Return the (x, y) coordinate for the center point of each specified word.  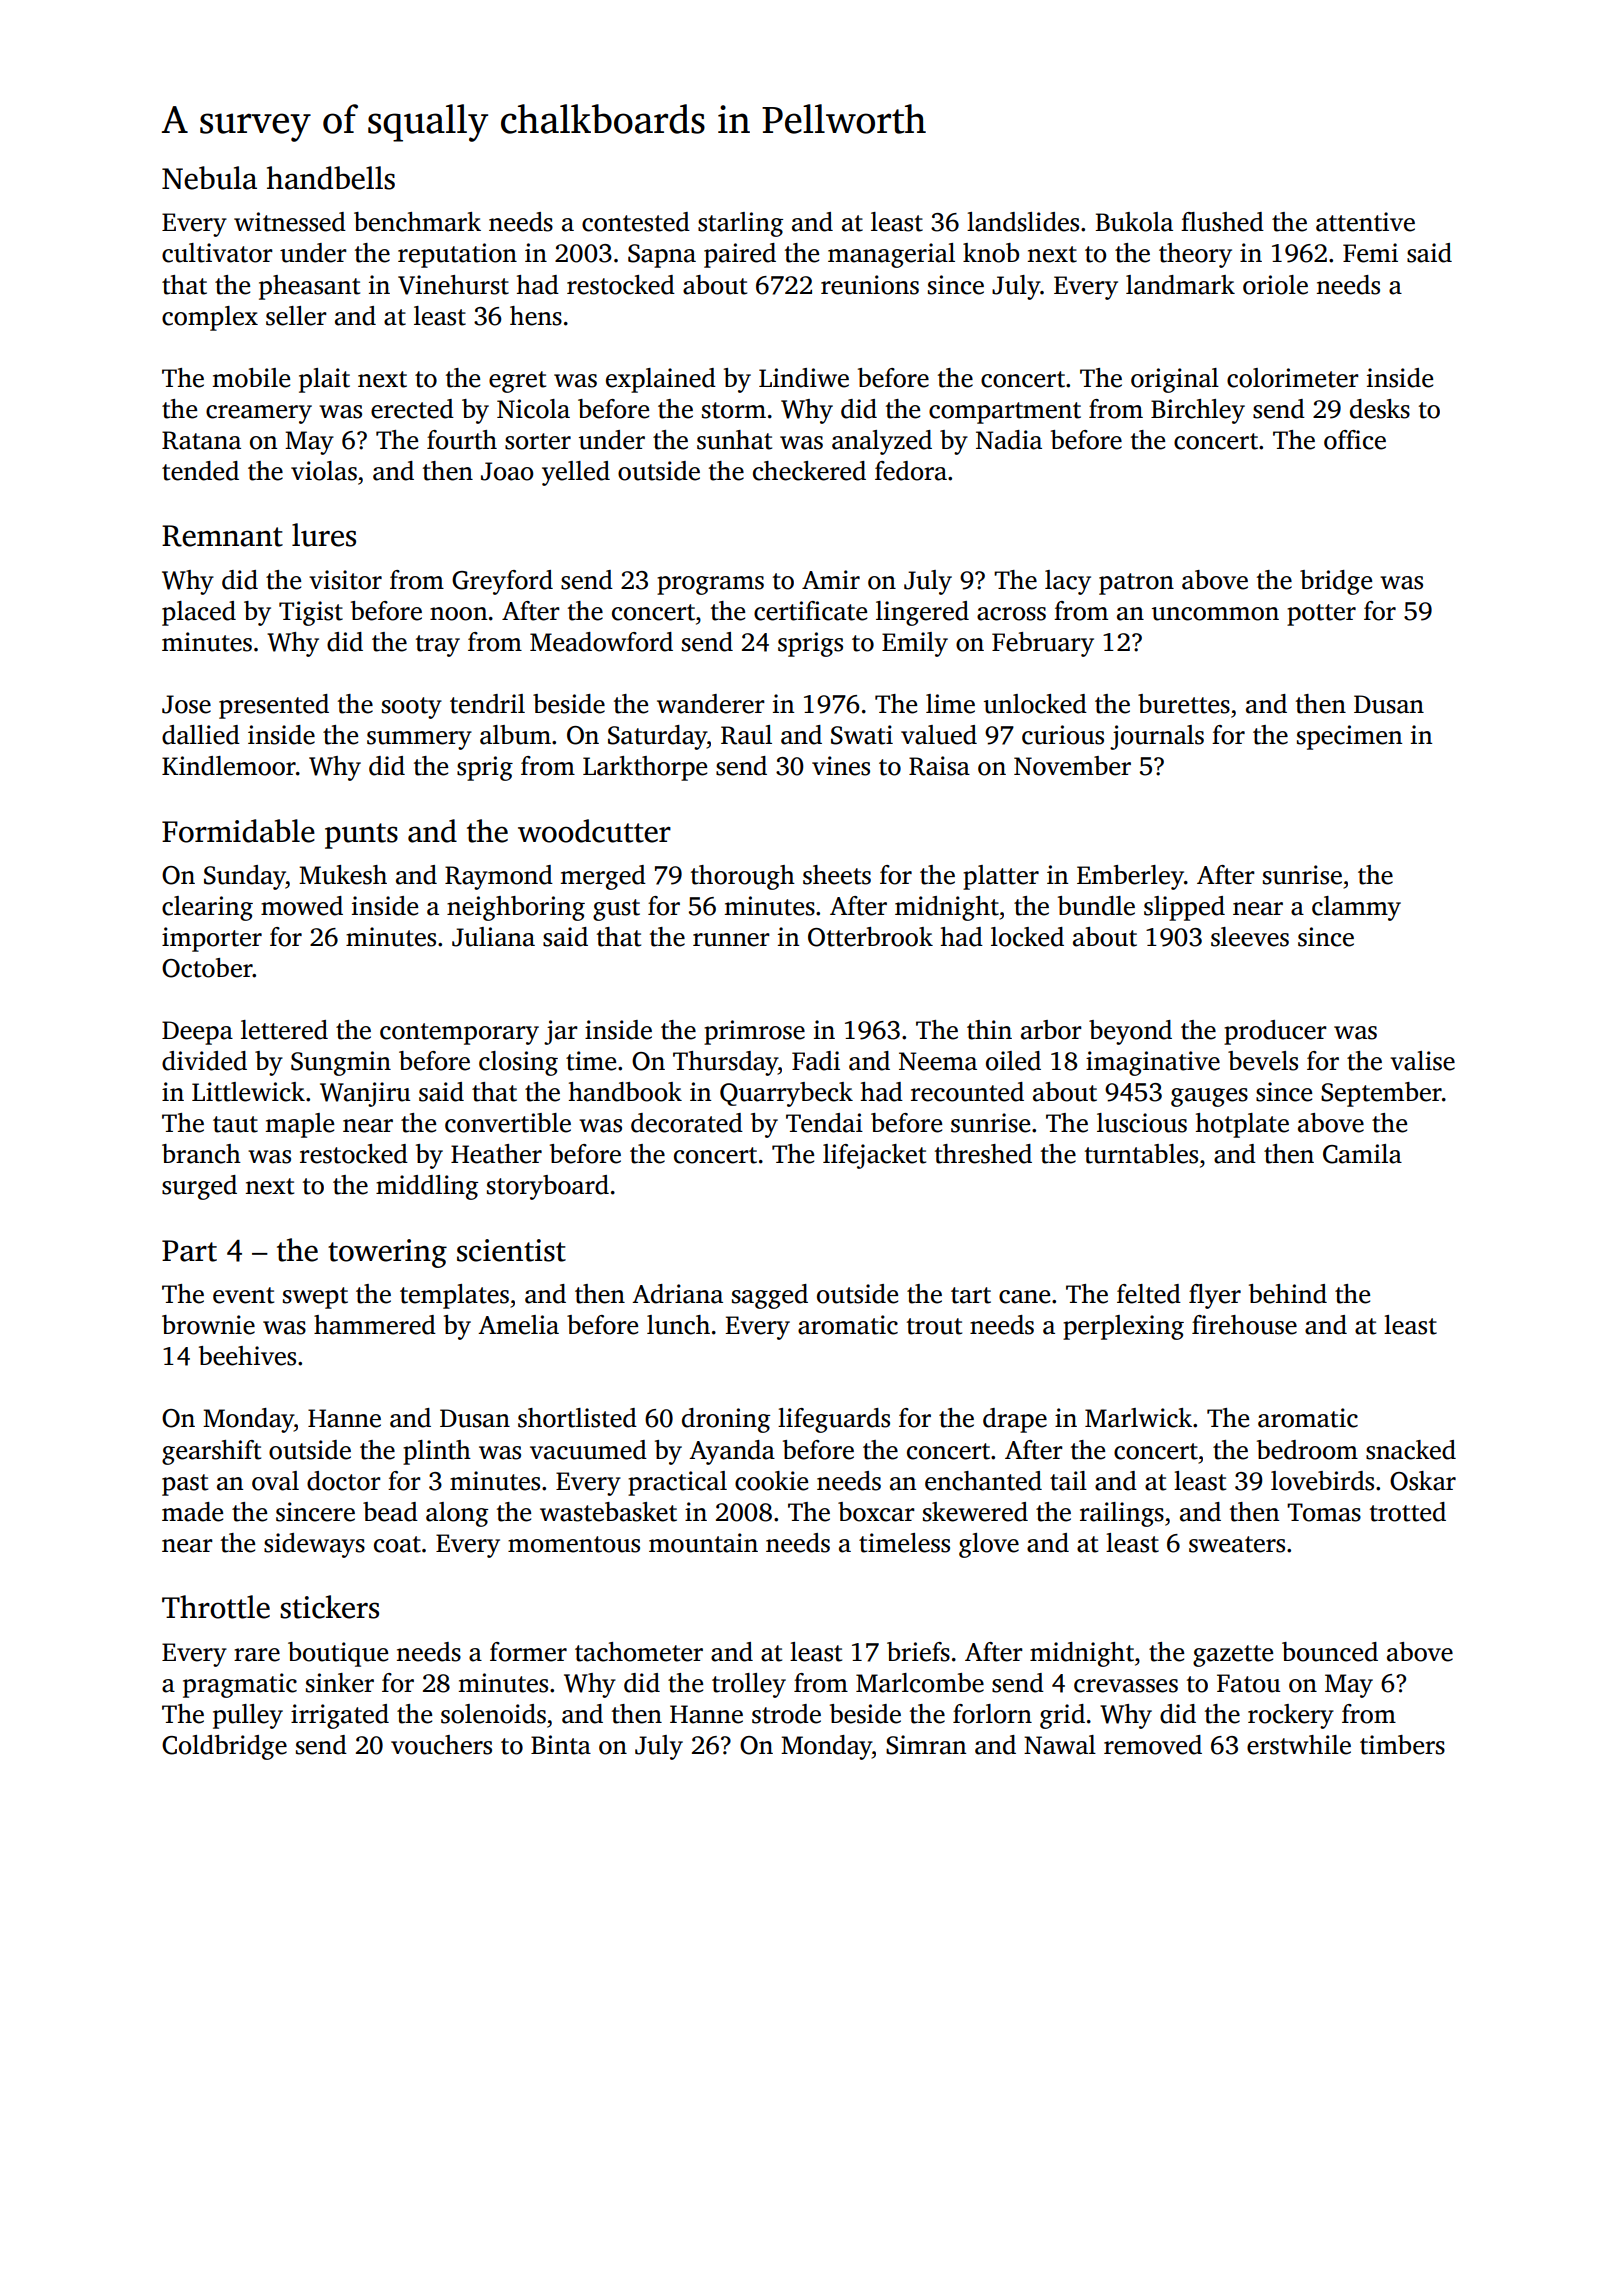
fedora (911, 471)
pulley (248, 1716)
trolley (749, 1685)
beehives (247, 1356)
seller (296, 316)
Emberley (1130, 877)
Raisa (939, 766)
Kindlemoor (229, 766)
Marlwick (1138, 1418)
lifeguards (834, 1420)
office (1355, 440)
